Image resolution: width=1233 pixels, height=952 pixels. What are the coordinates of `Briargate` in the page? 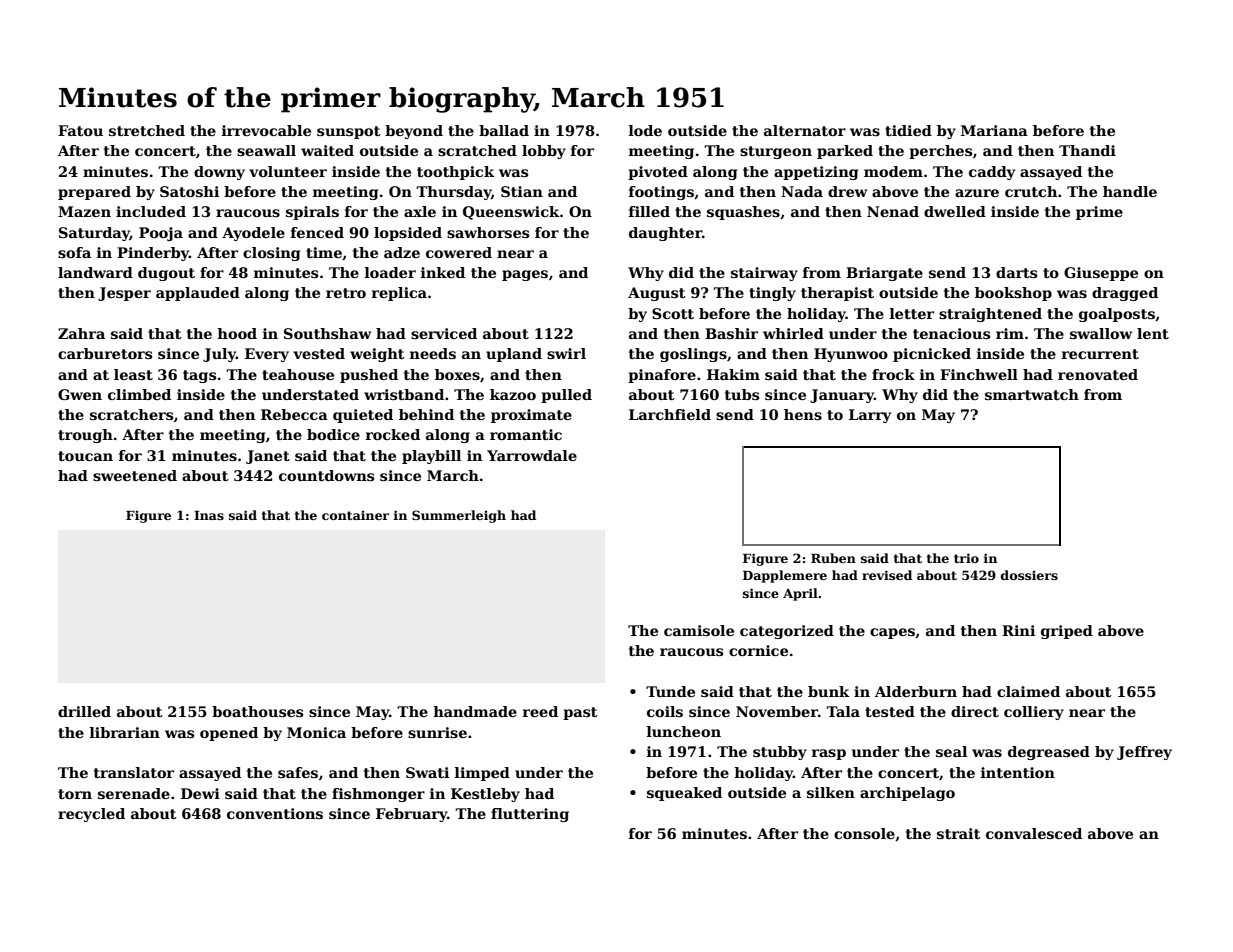 It's located at (884, 274).
